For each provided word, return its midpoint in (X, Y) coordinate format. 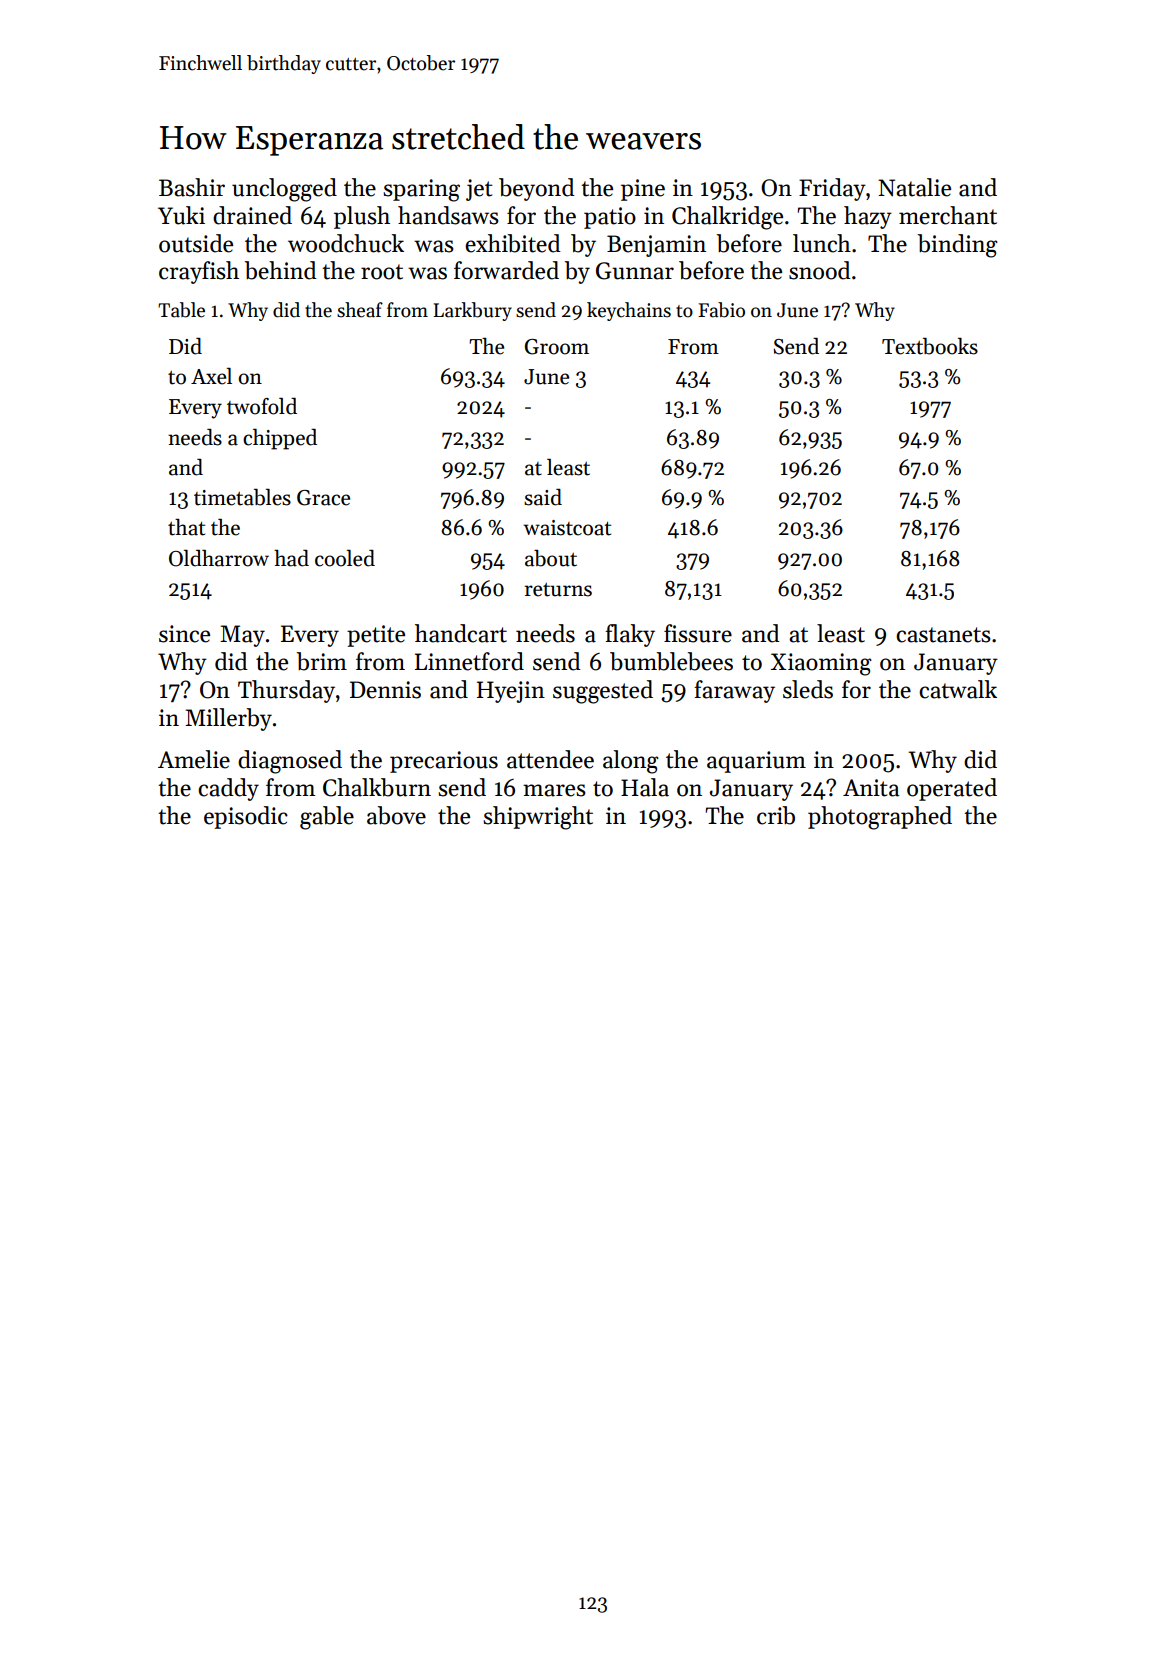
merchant (948, 215)
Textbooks (930, 346)
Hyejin (511, 692)
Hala (645, 787)
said (543, 497)
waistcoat (567, 528)
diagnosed (290, 762)
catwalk (958, 689)
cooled (345, 558)
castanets (943, 635)
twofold (262, 406)
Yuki (181, 215)
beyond (537, 189)
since (184, 634)
